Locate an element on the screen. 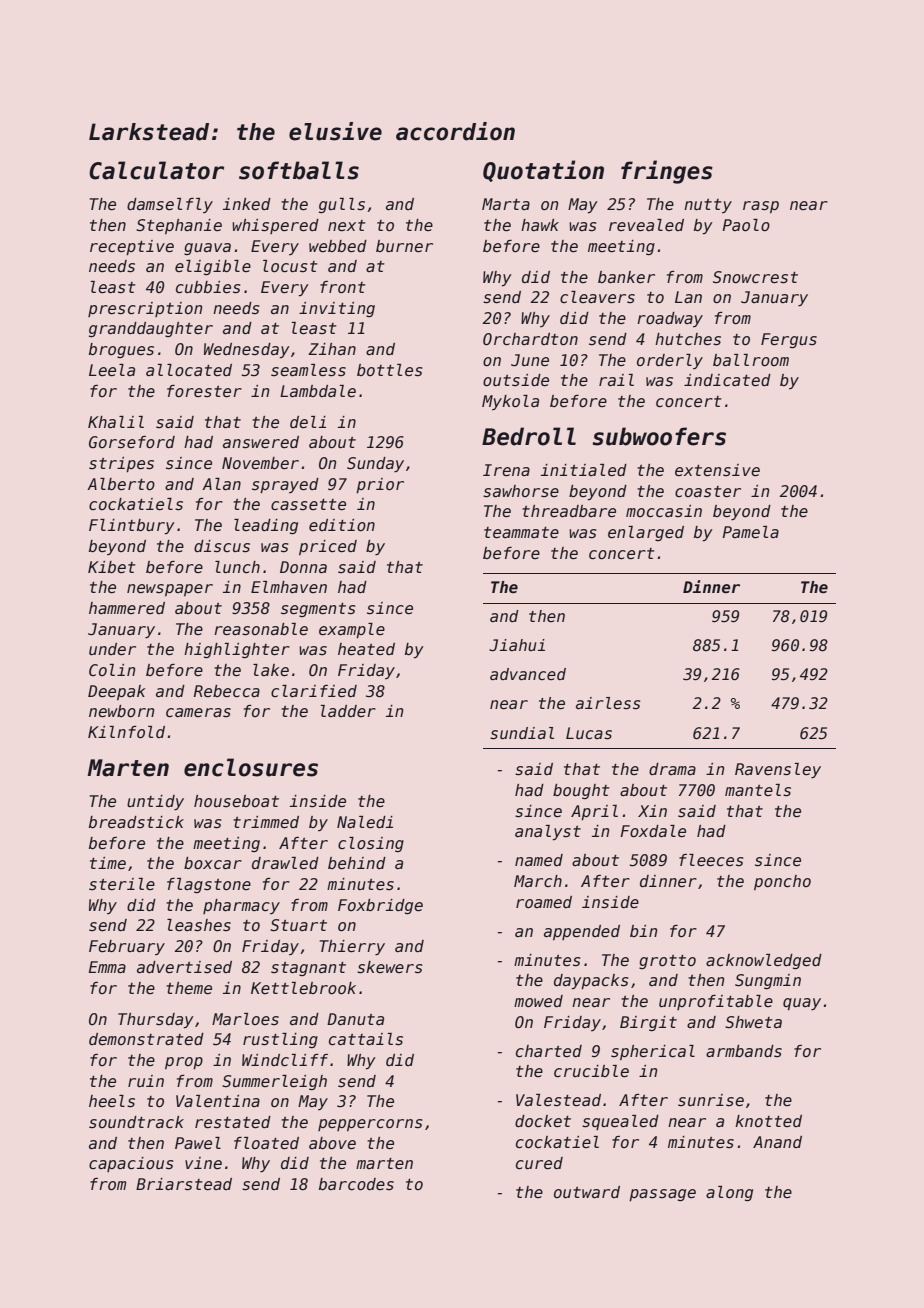 This screenshot has width=924, height=1308. along is located at coordinates (729, 1193).
